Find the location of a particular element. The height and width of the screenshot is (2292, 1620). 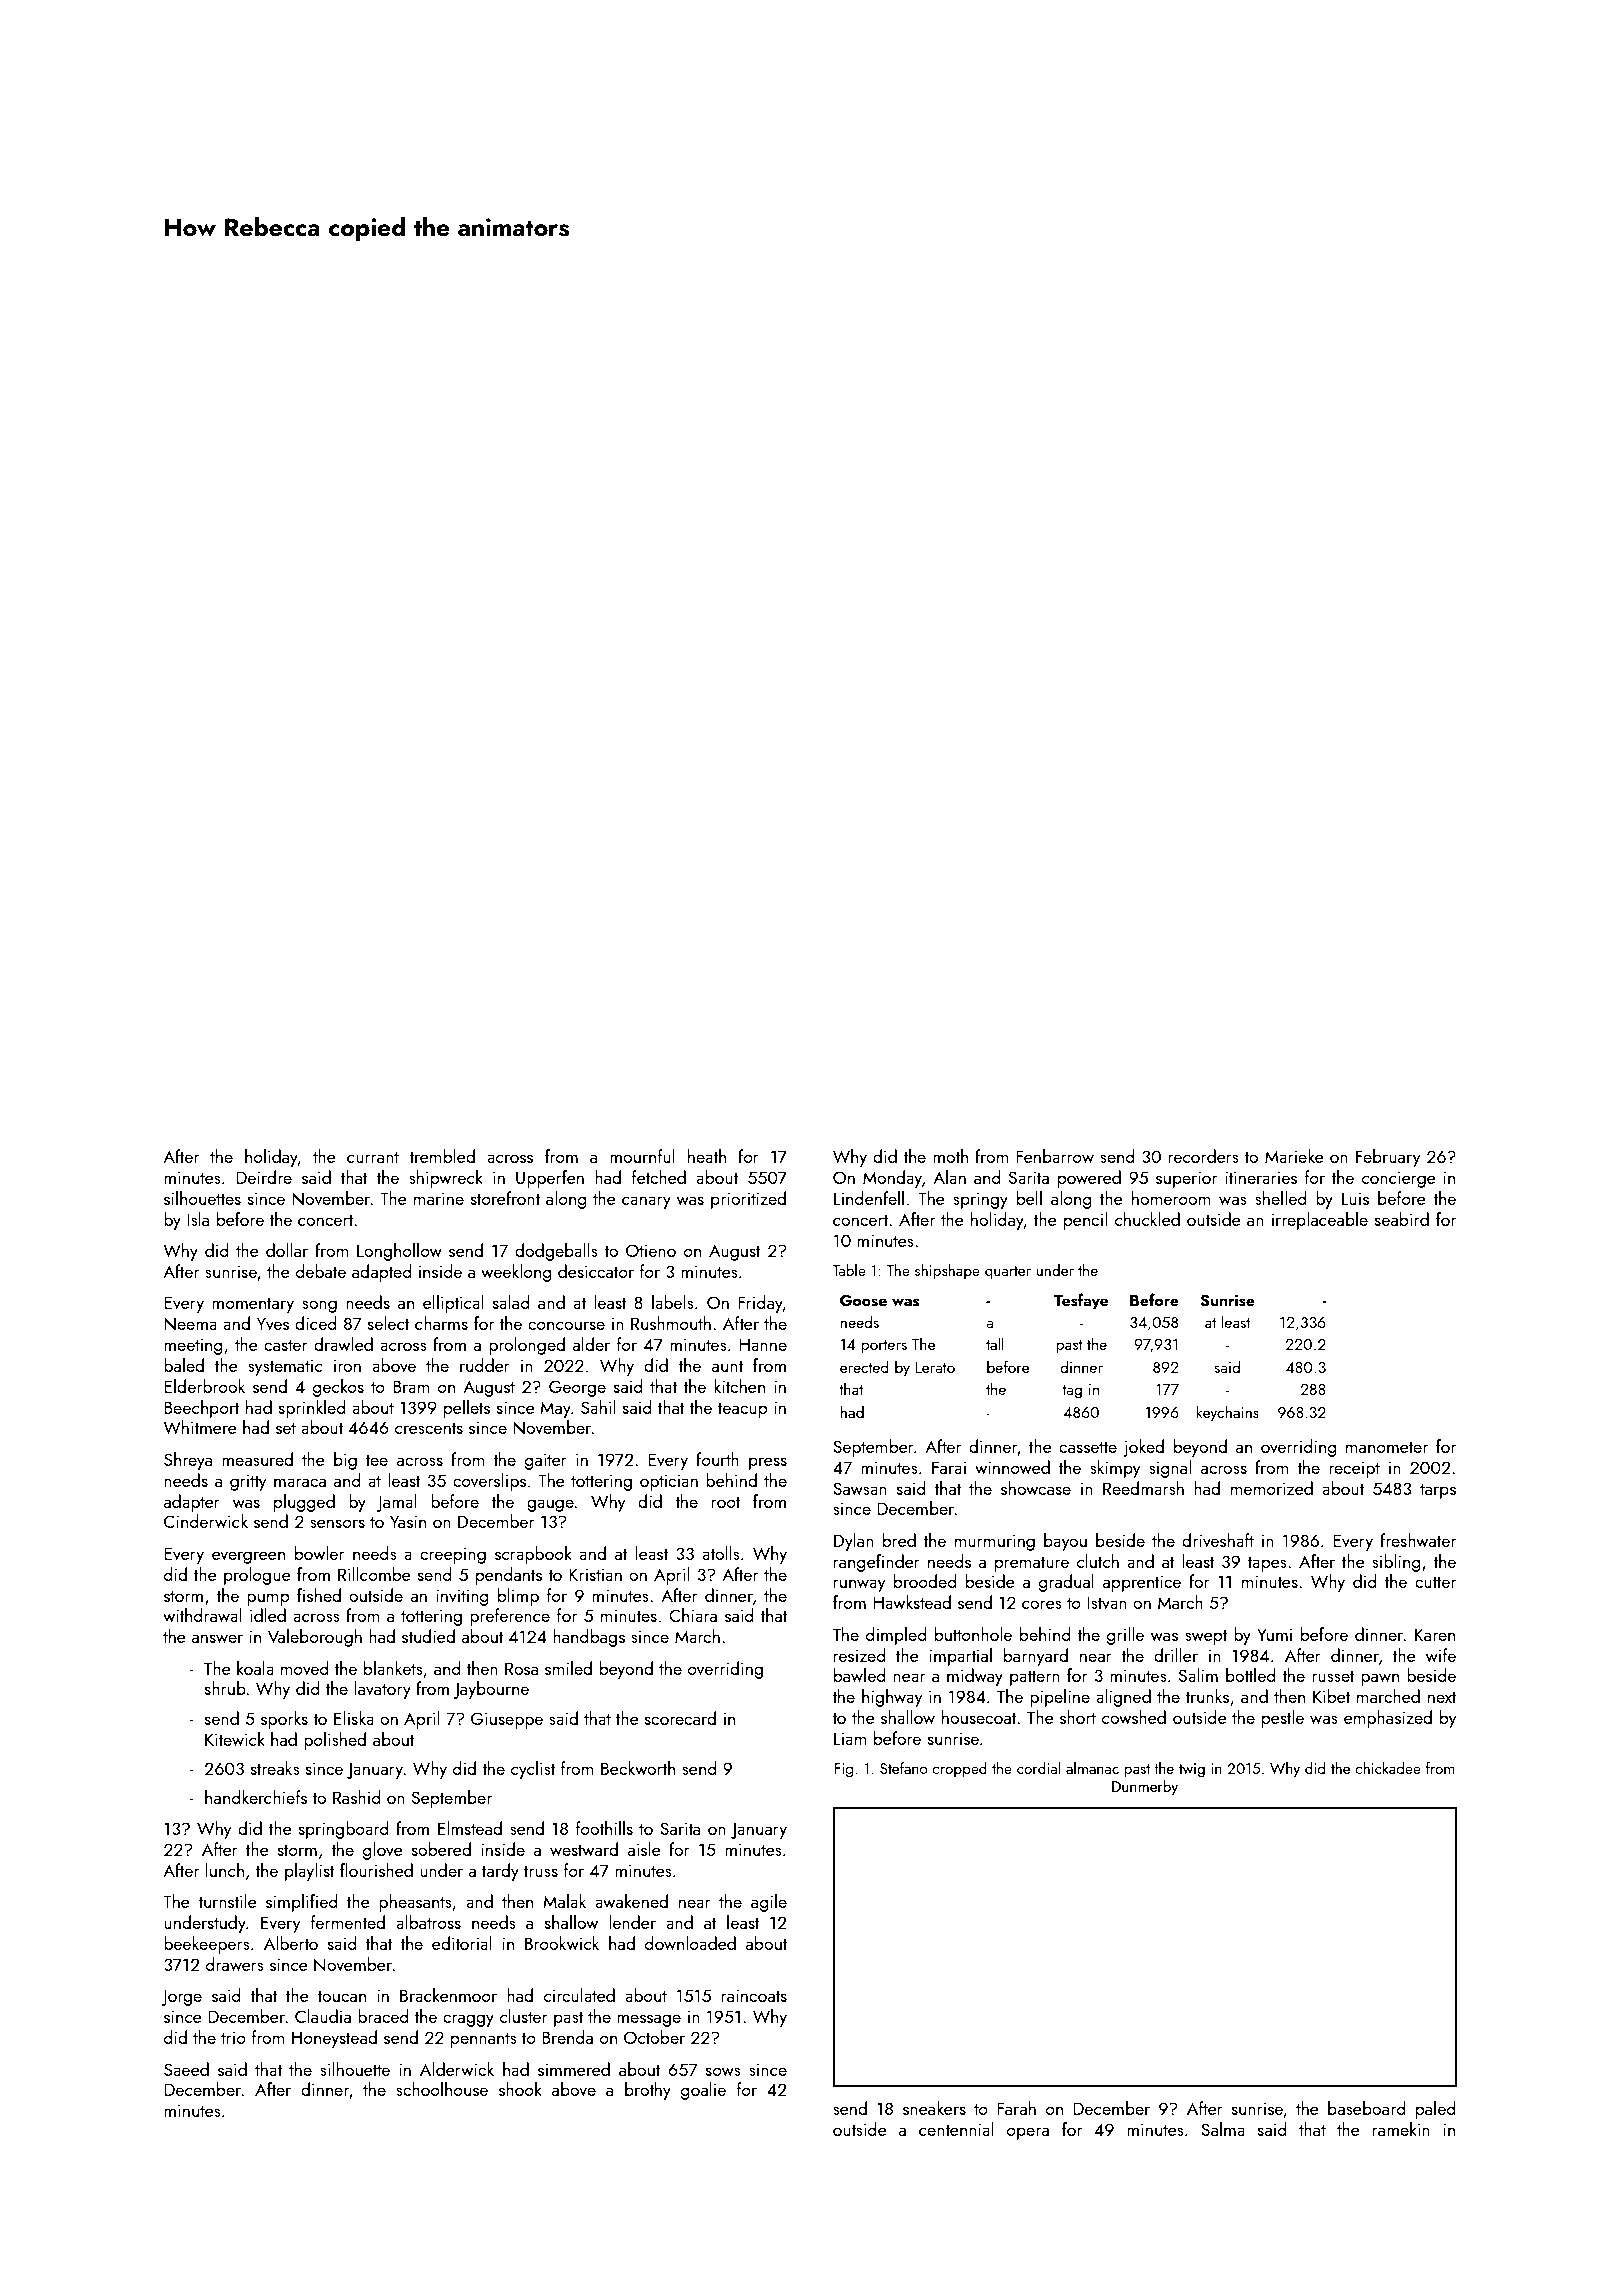

Dylan is located at coordinates (854, 1542).
